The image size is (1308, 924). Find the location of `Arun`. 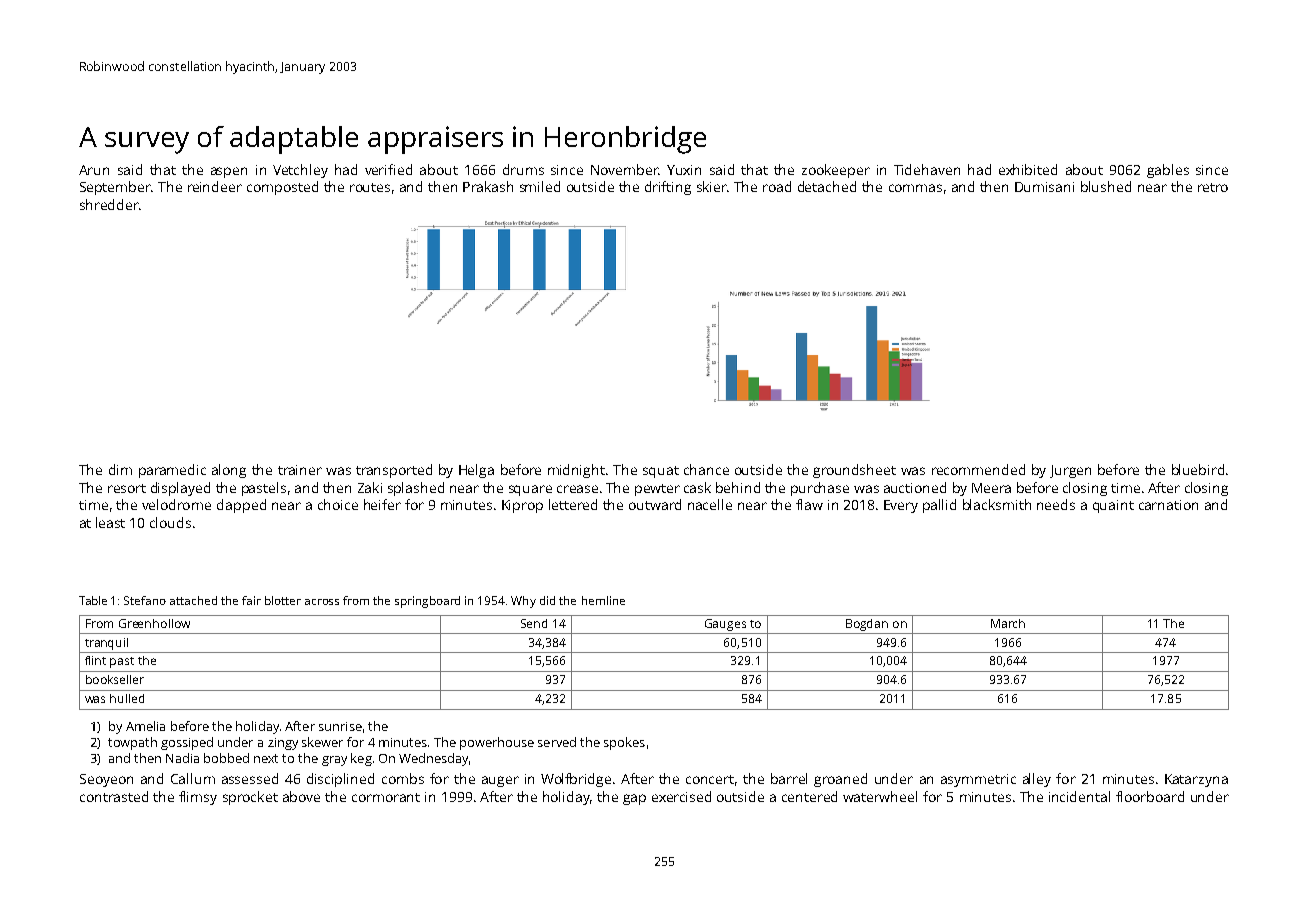

Arun is located at coordinates (94, 170).
